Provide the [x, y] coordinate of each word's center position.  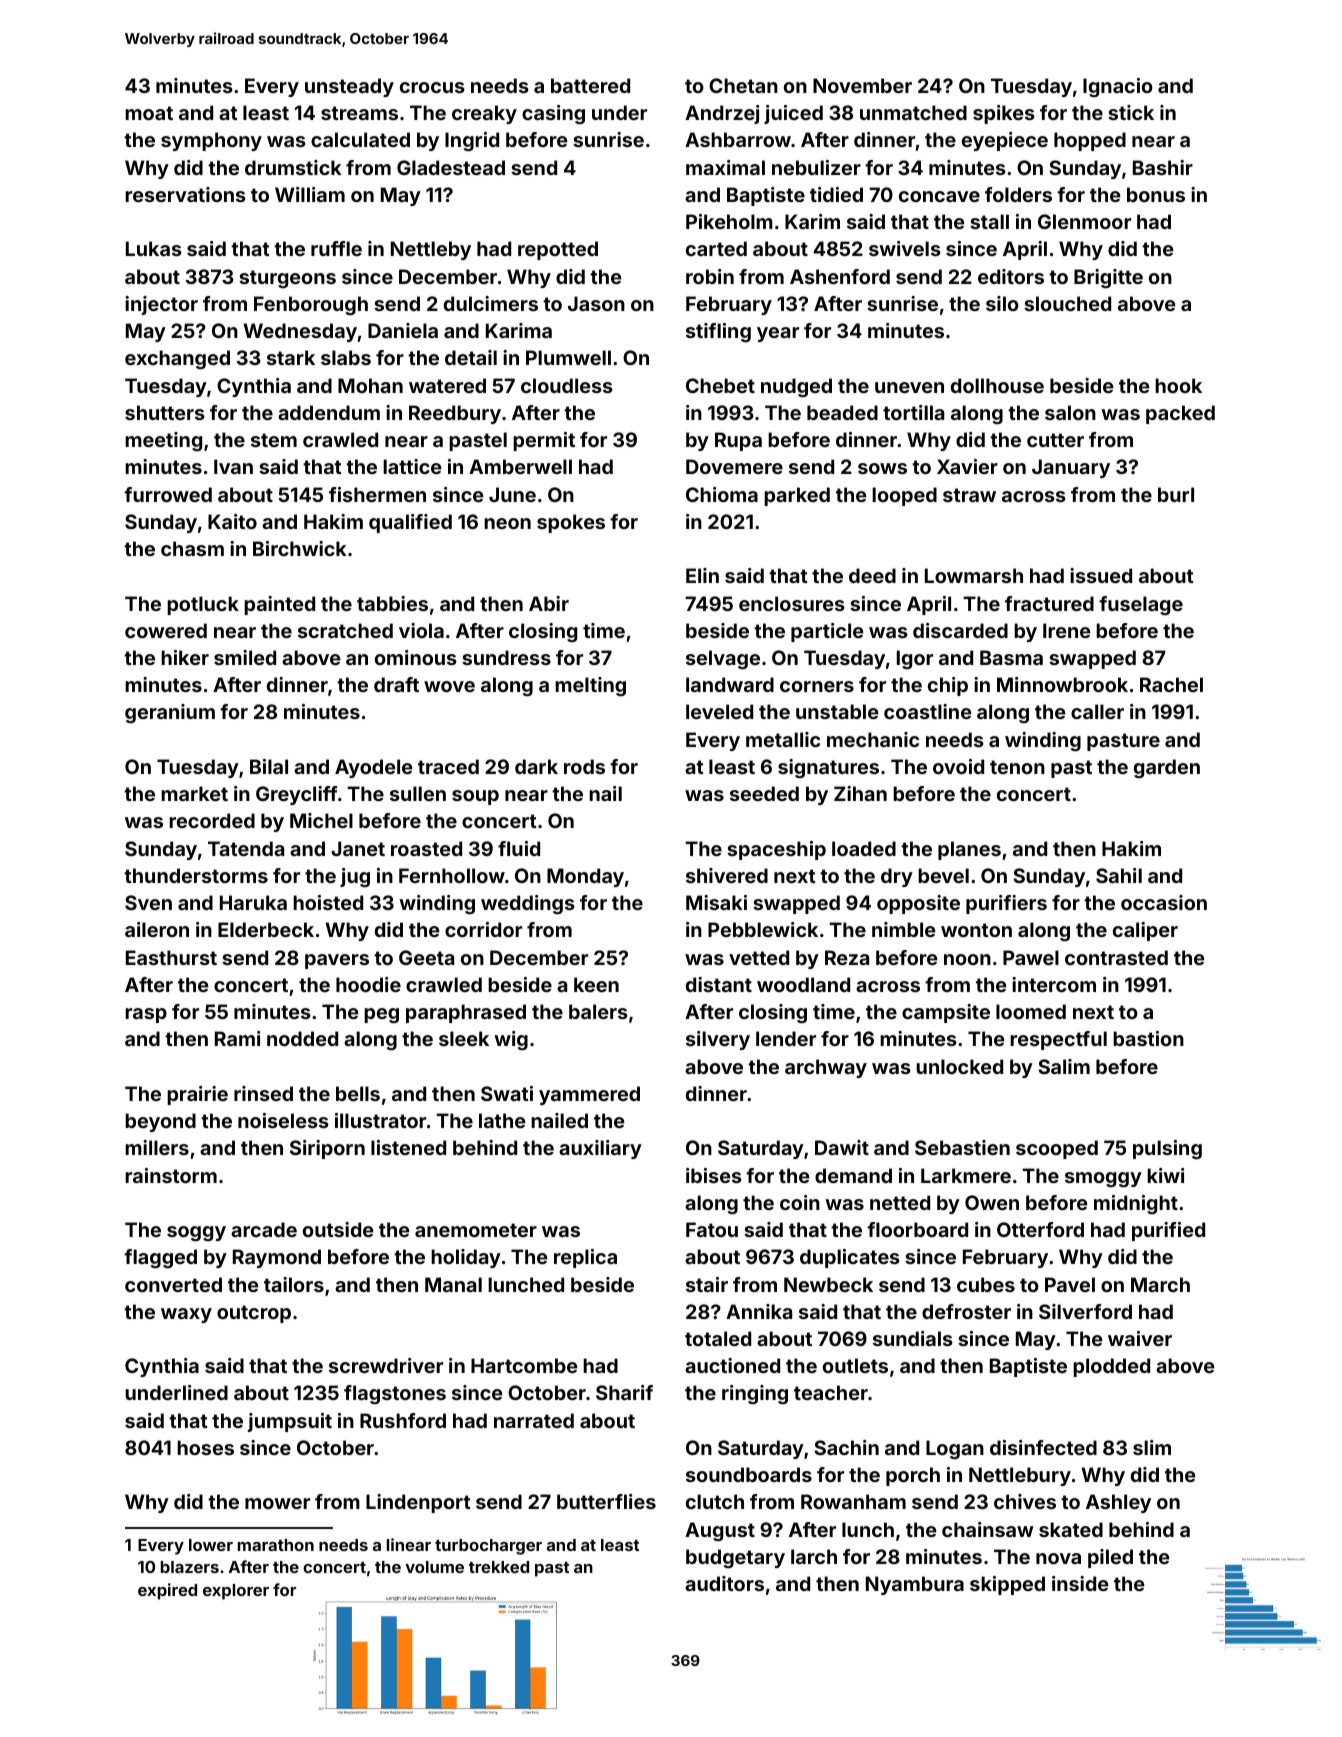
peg [381, 1015]
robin [710, 276]
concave [939, 196]
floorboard [917, 1229]
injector [161, 305]
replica [585, 1258]
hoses [205, 1447]
